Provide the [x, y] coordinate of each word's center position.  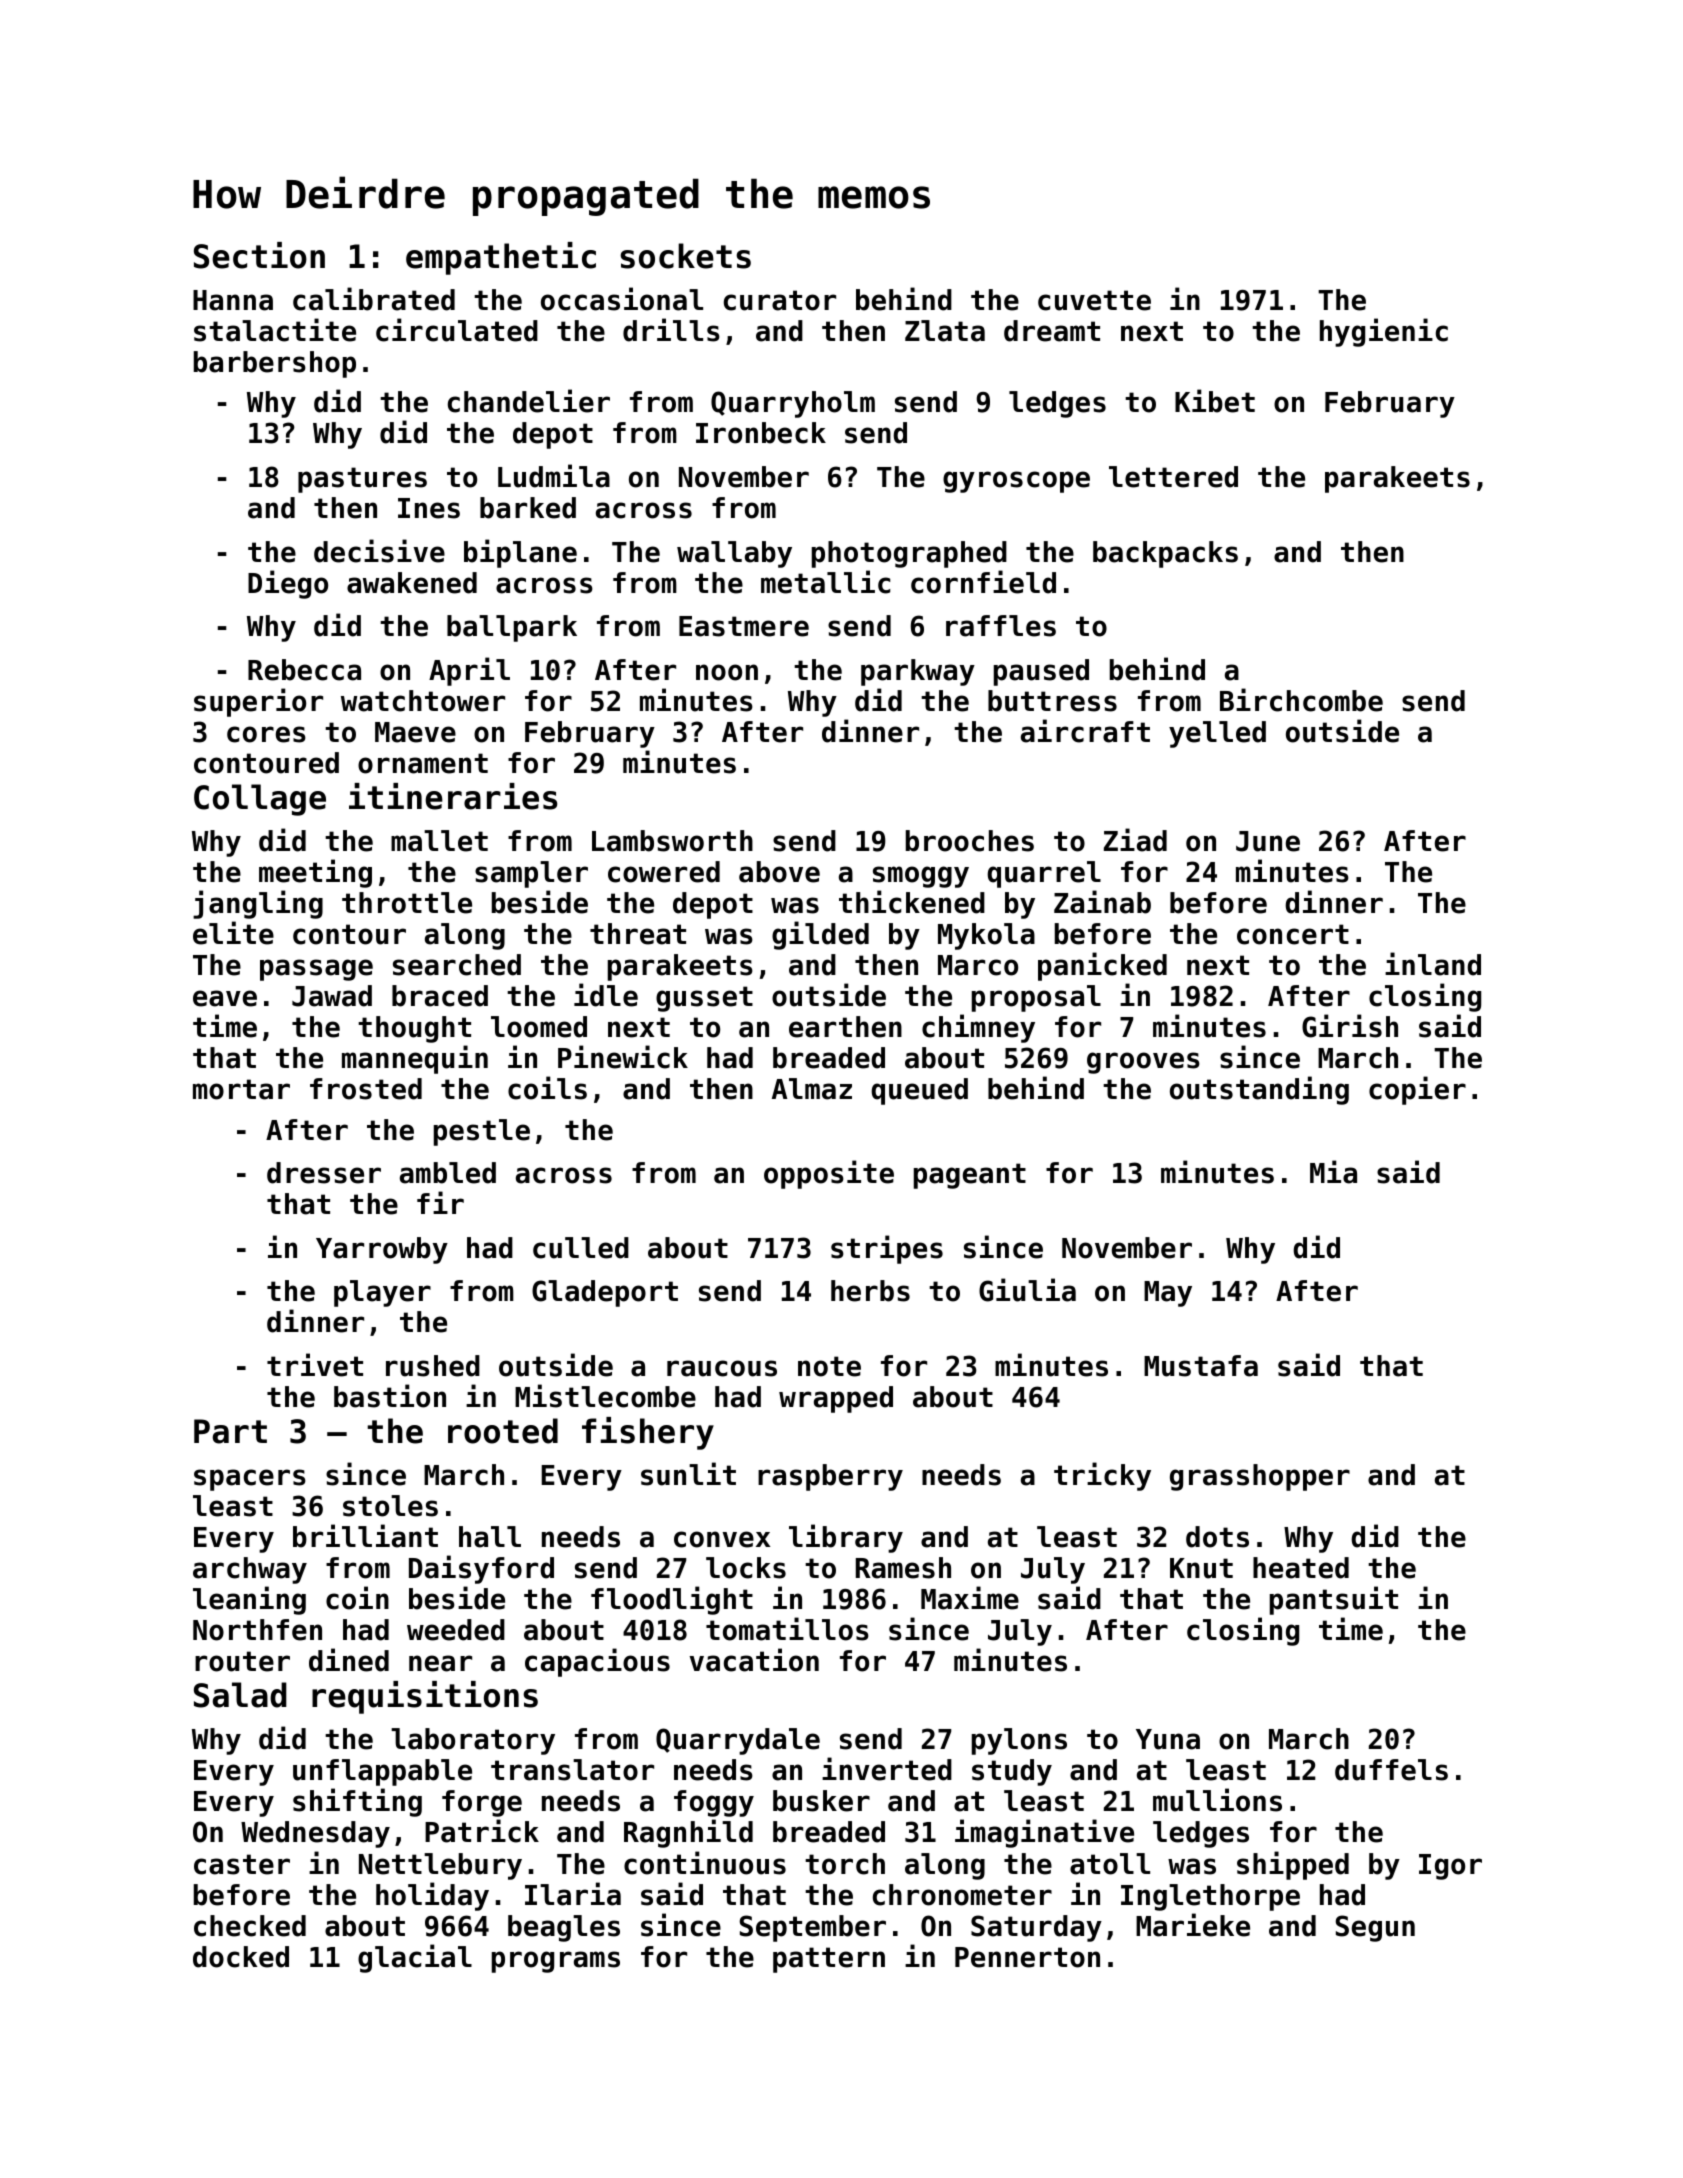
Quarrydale [738, 1741]
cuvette [1094, 300]
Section [259, 255]
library [846, 1538]
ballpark [512, 628]
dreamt [1052, 331]
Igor [1450, 1867]
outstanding [1259, 1090]
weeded [456, 1630]
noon [727, 672]
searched [457, 965]
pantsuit [1334, 1600]
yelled [1217, 734]
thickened [912, 902]
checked [250, 1926]
